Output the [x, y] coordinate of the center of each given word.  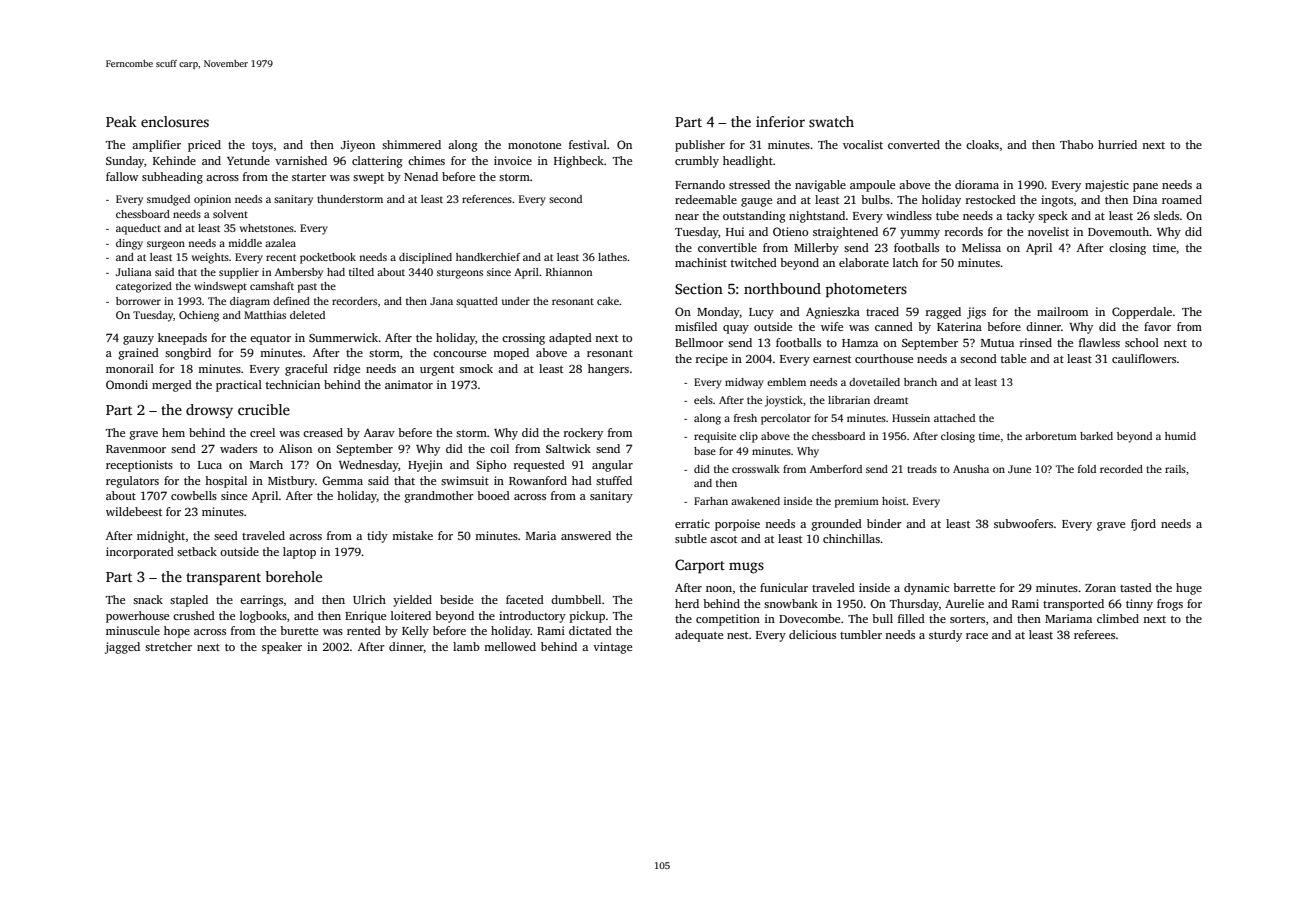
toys [262, 147]
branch [920, 382]
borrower [138, 301]
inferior [780, 121]
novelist [1048, 231]
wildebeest [134, 511]
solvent [230, 214]
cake [608, 301]
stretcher [168, 646]
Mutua [997, 343]
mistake [412, 535]
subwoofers [1023, 523]
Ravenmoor [136, 449]
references [487, 199]
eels [703, 400]
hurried [1117, 144]
